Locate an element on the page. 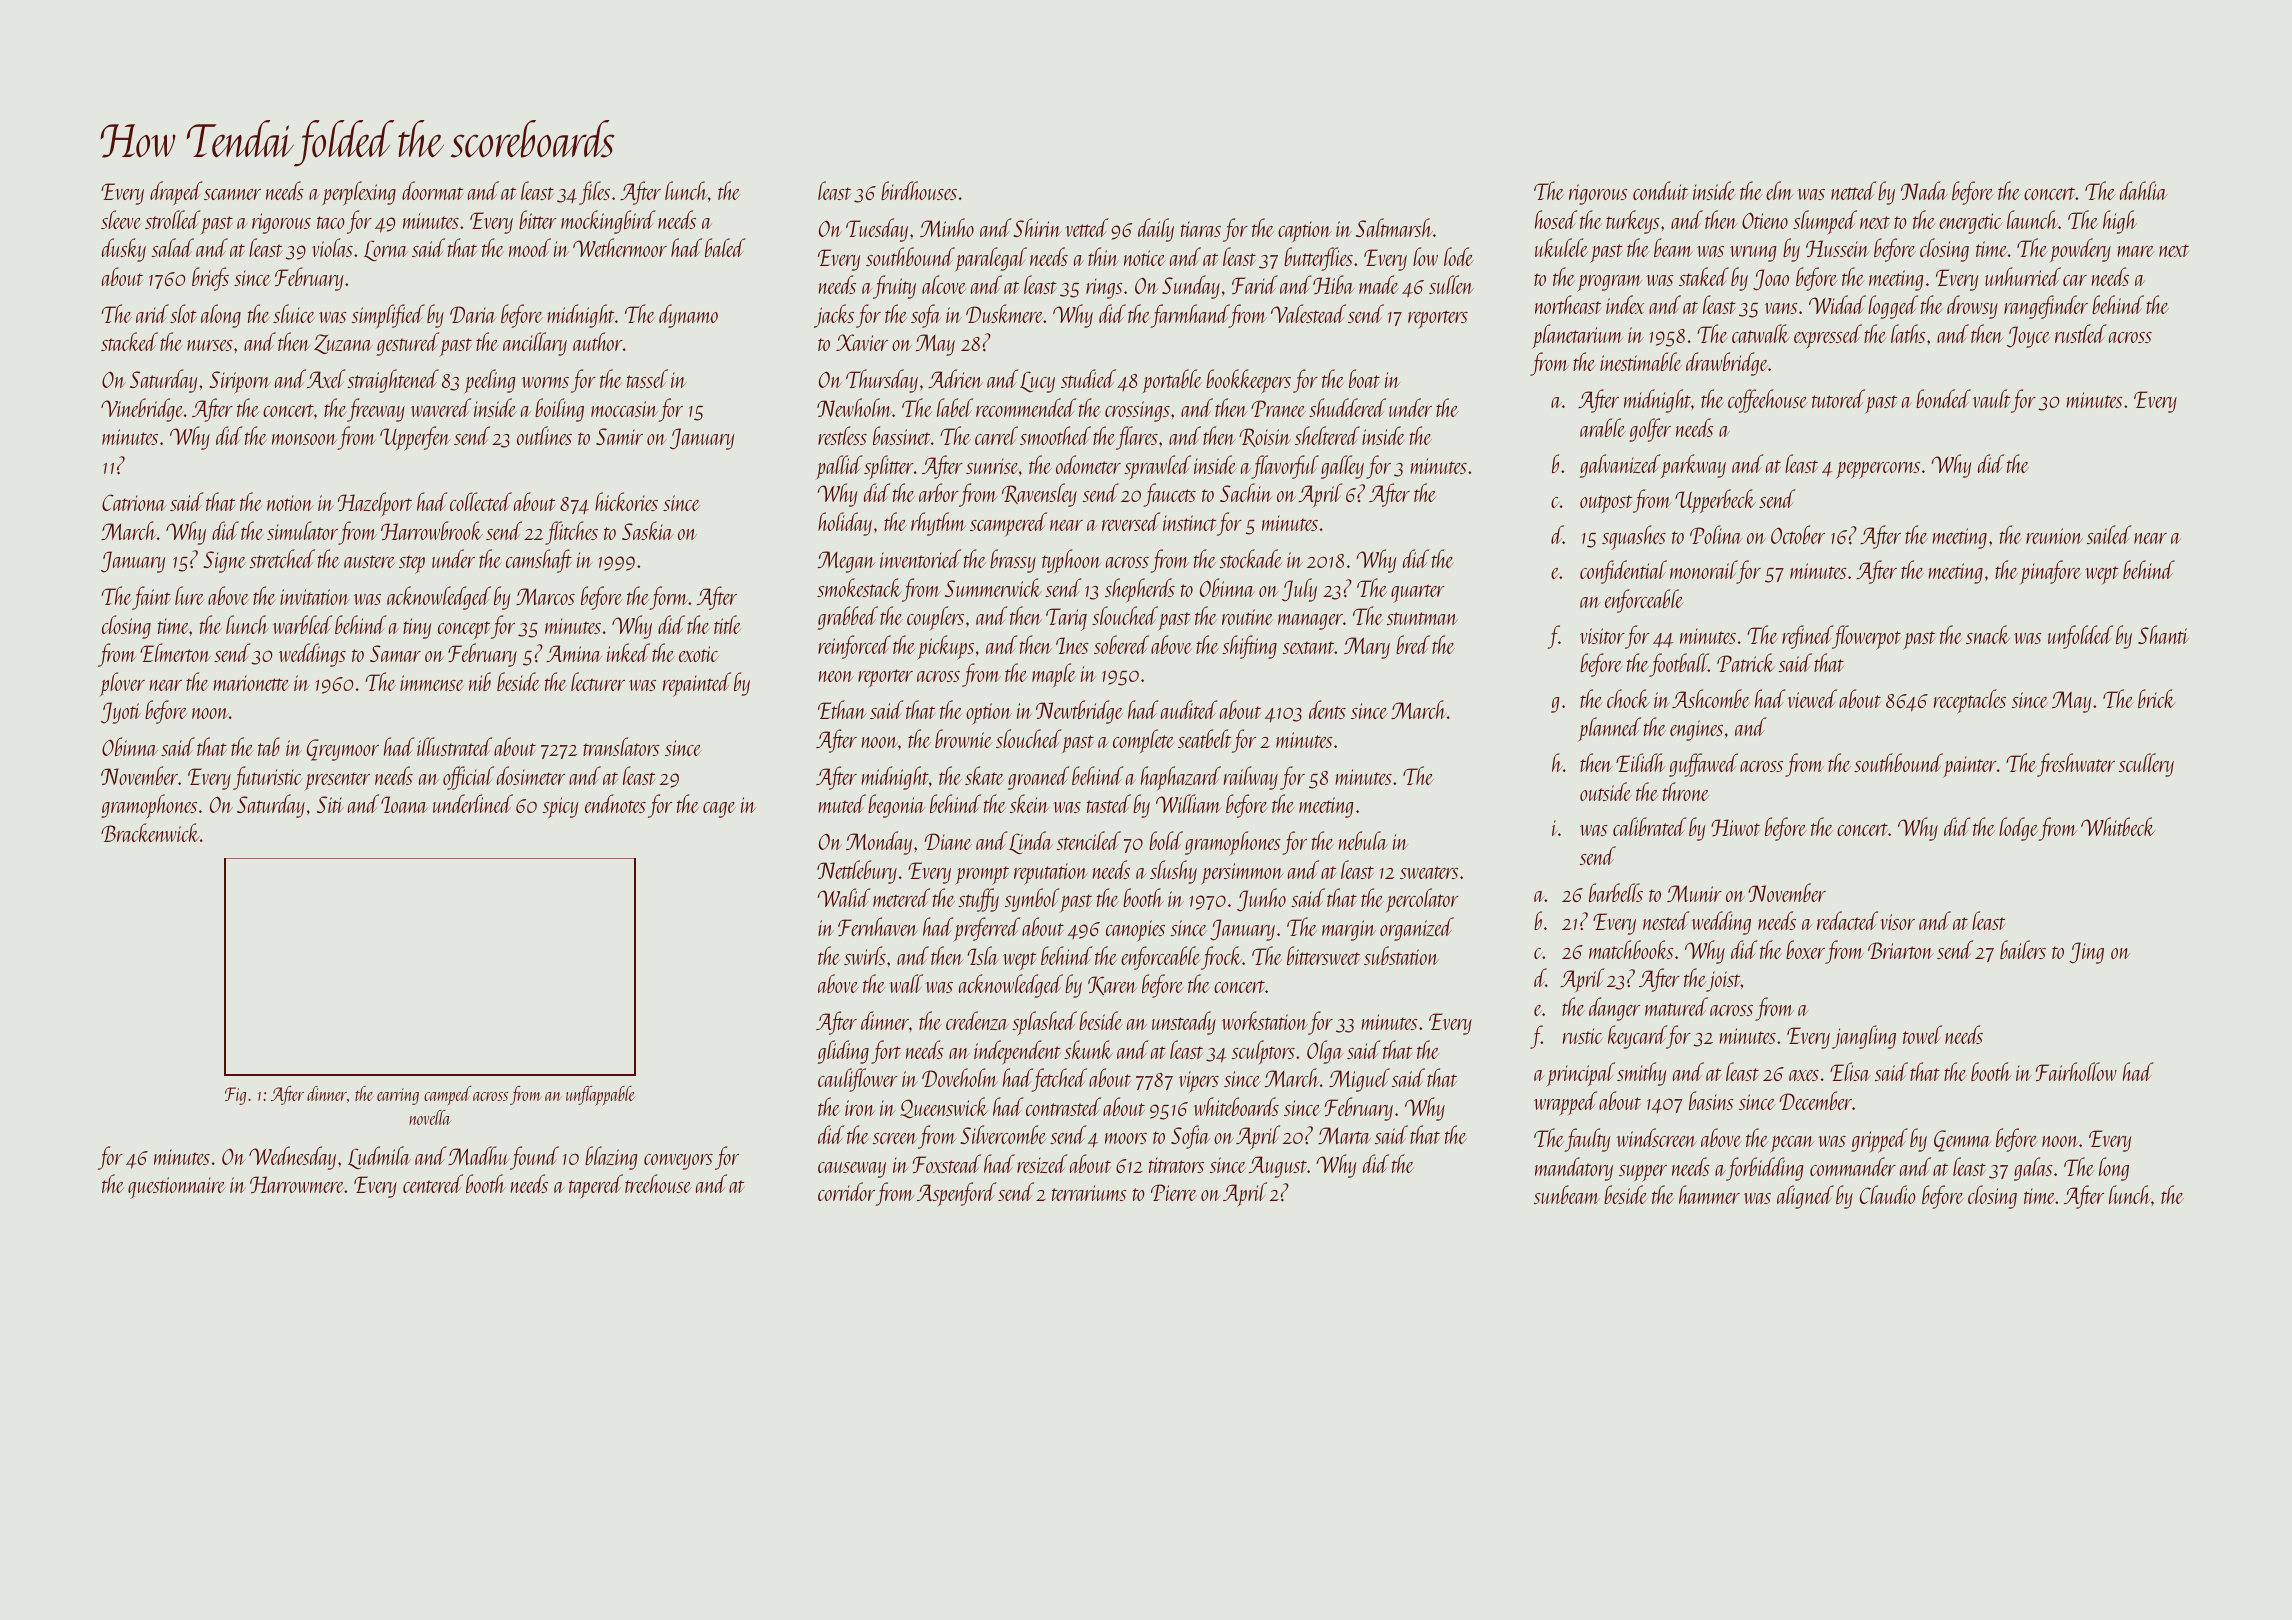 This page has height=1620, width=2292. Karen is located at coordinates (1112, 985).
